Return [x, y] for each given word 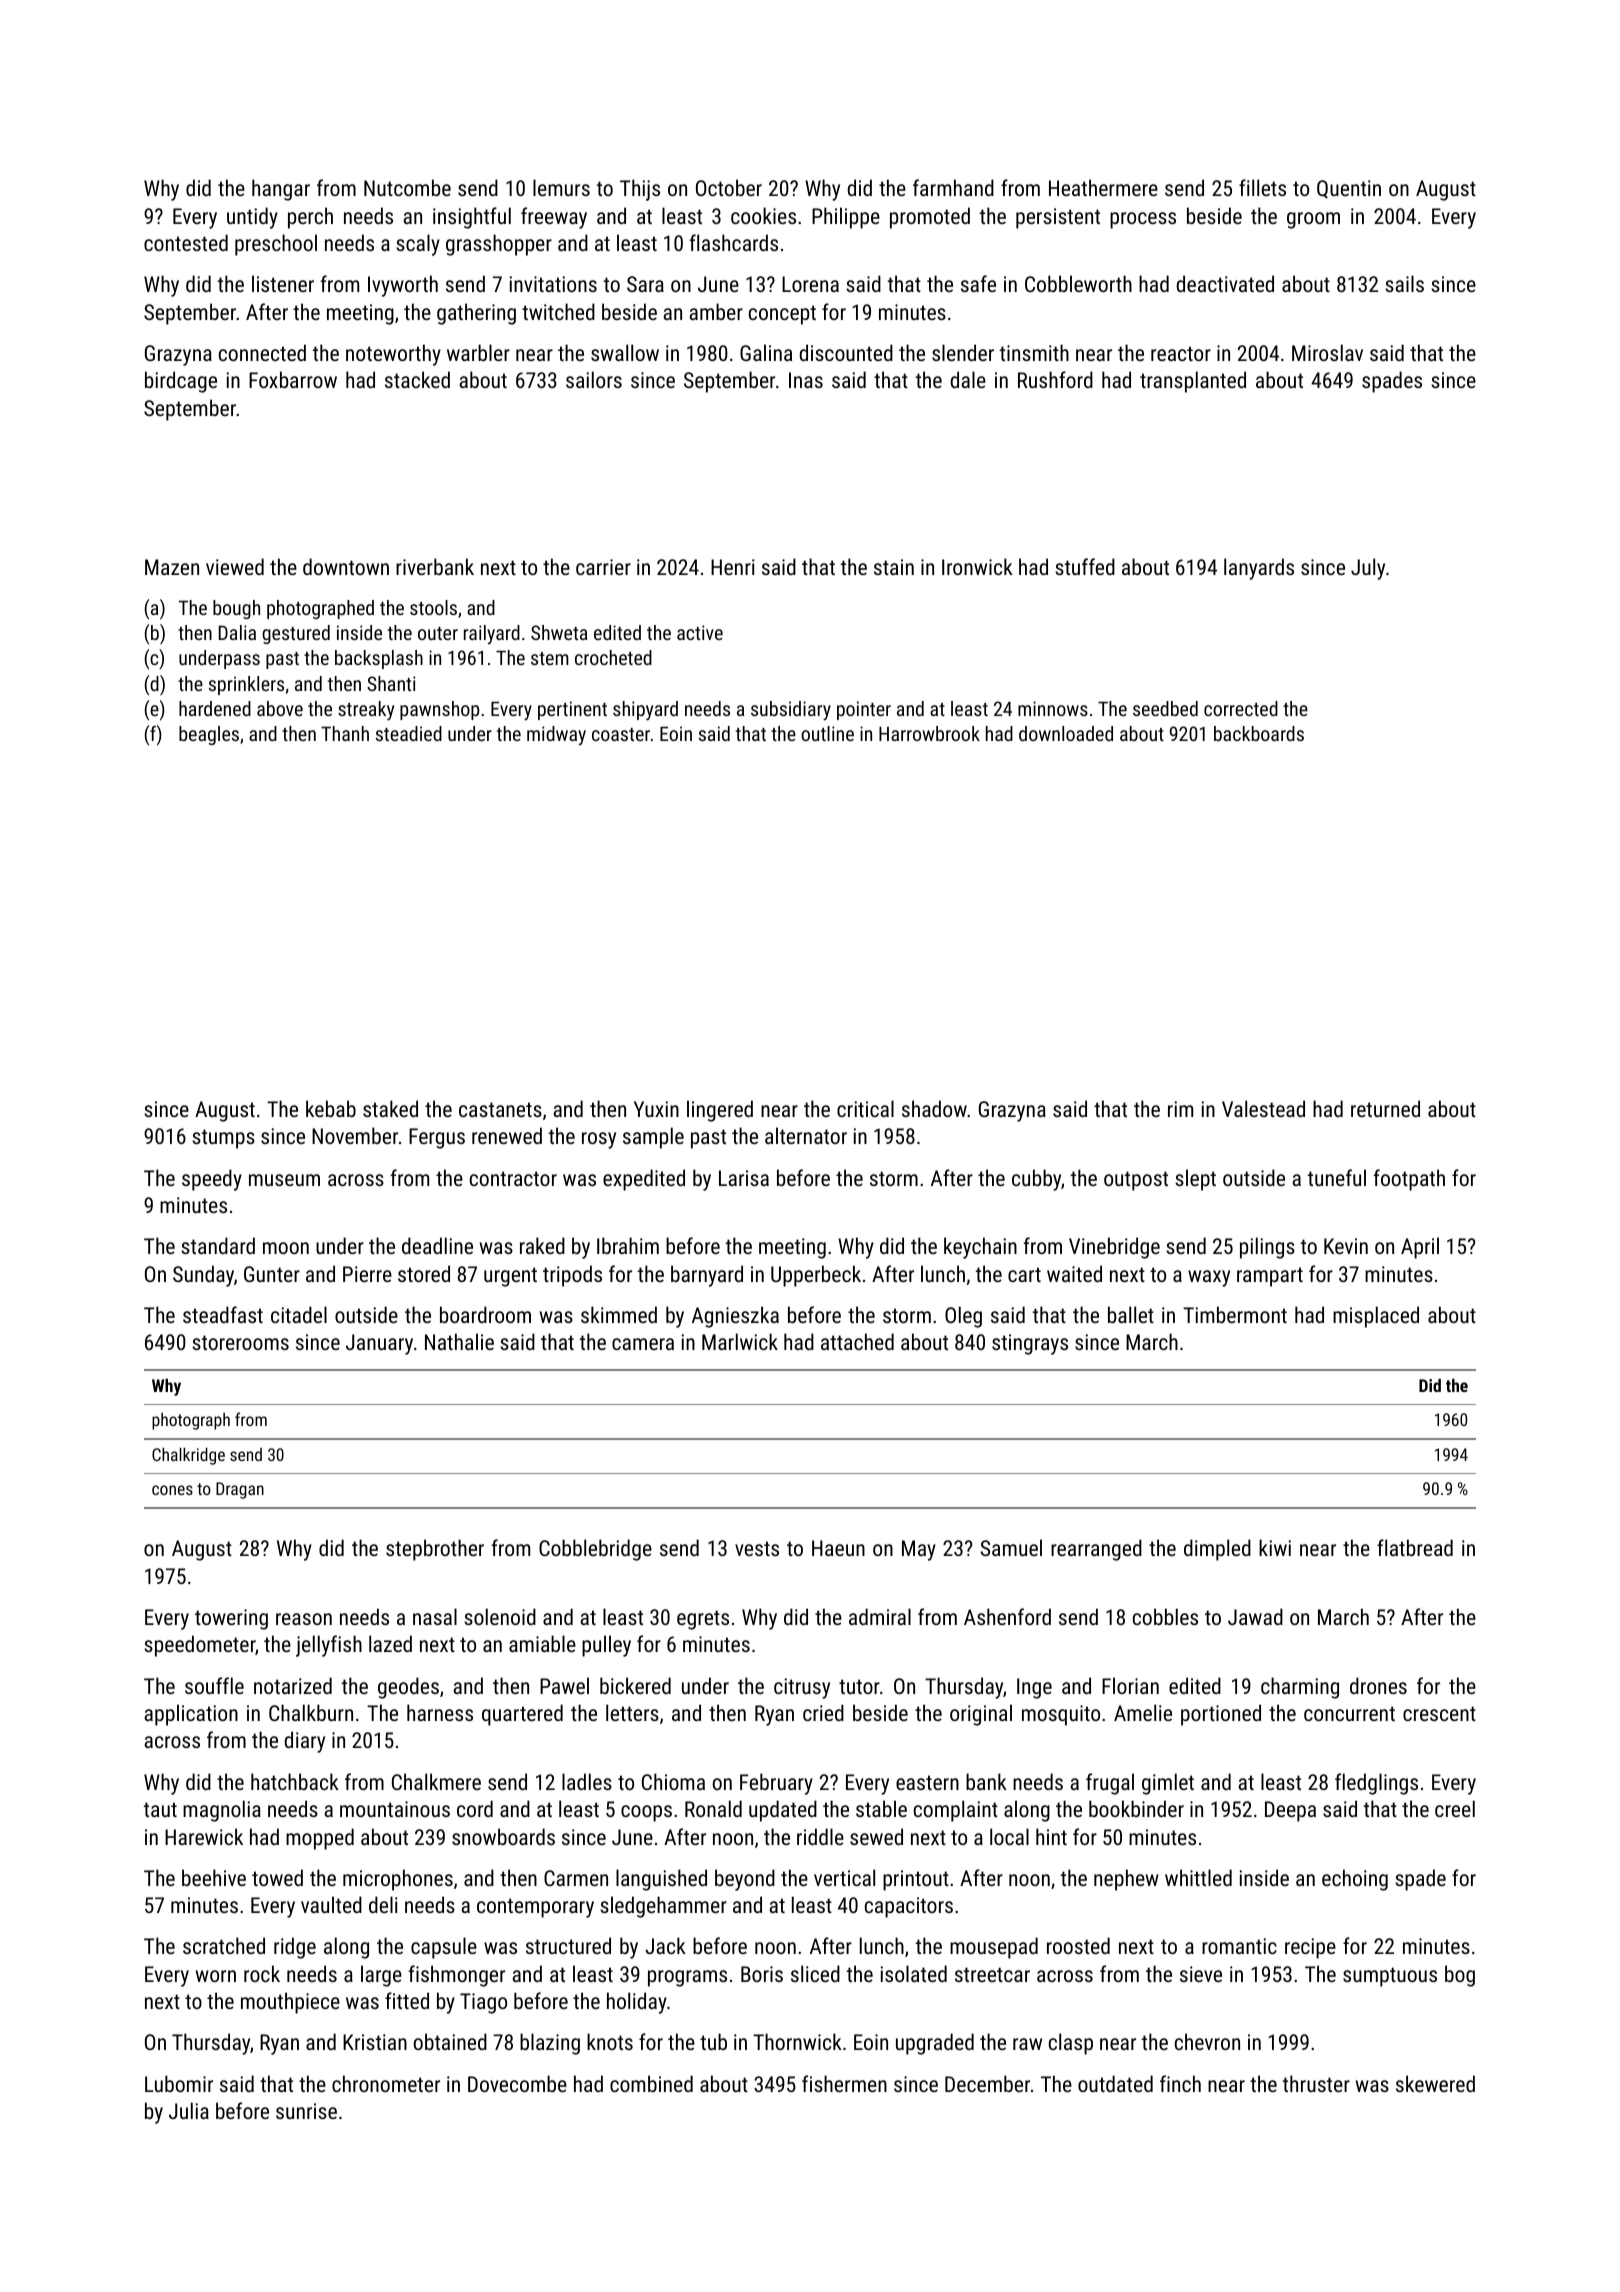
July [1368, 569]
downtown [346, 566]
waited [1074, 1273]
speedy [212, 1180]
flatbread [1415, 1547]
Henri [733, 567]
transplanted [1193, 382]
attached [857, 1341]
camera [643, 1344]
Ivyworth [403, 286]
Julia [189, 2110]
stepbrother [435, 1550]
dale [968, 379]
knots [610, 2041]
